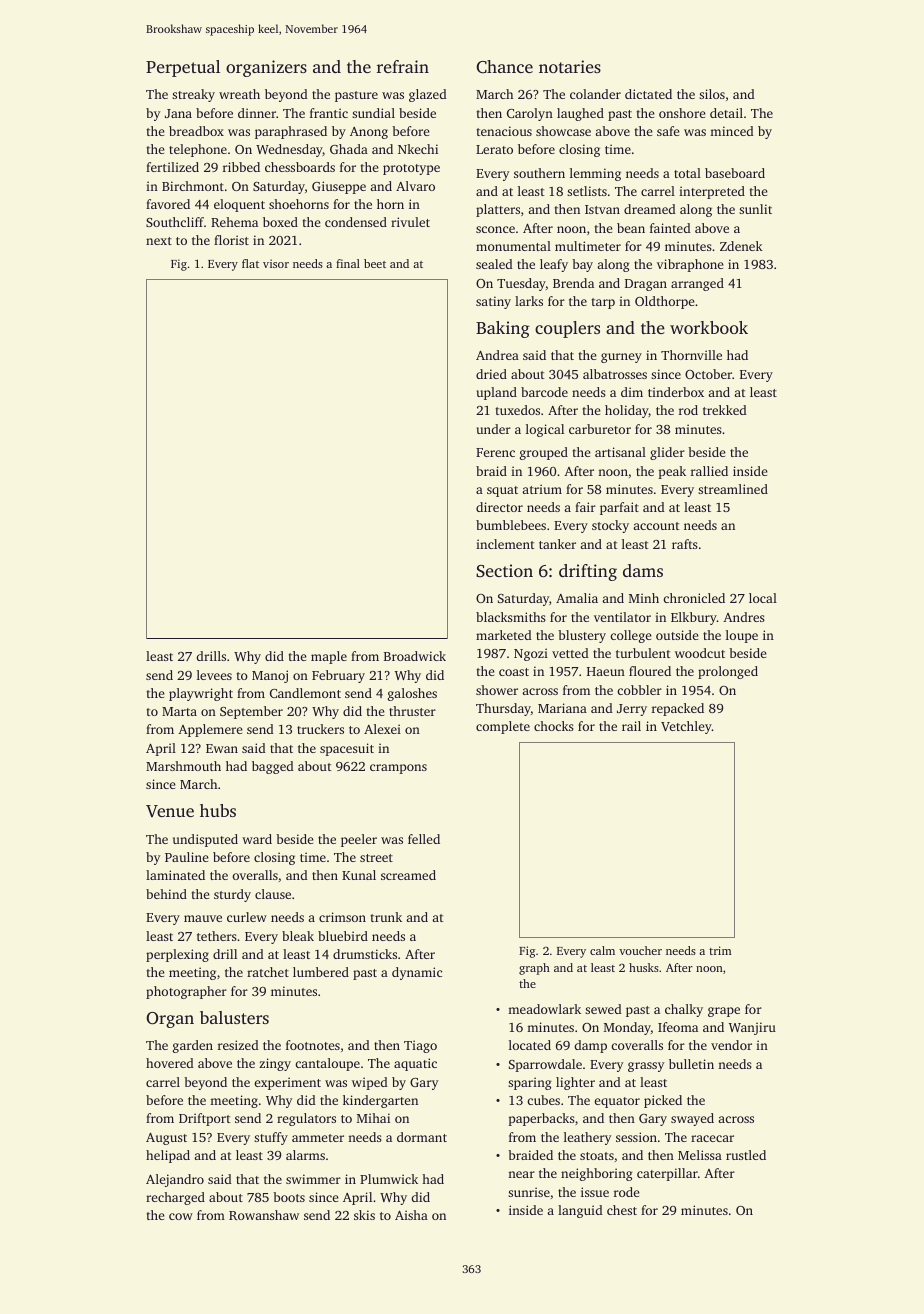  What do you see at coordinates (403, 66) in the document?
I see `refrain` at bounding box center [403, 66].
